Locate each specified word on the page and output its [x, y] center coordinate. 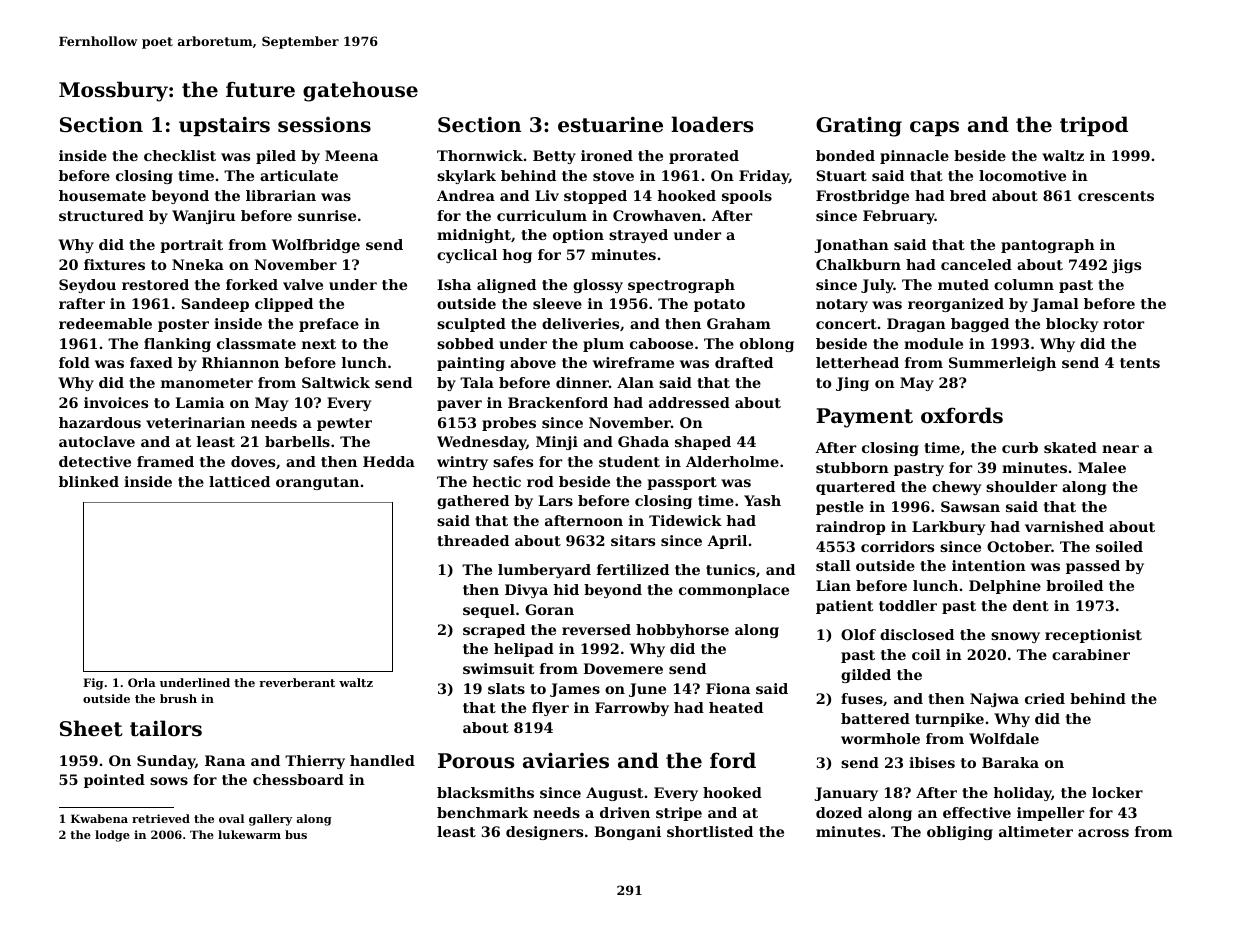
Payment [864, 418]
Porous [476, 761]
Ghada [643, 441]
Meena [351, 155]
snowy [1015, 637]
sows [169, 781]
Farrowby [632, 709]
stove [613, 176]
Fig [93, 684]
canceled [976, 264]
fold [74, 362]
